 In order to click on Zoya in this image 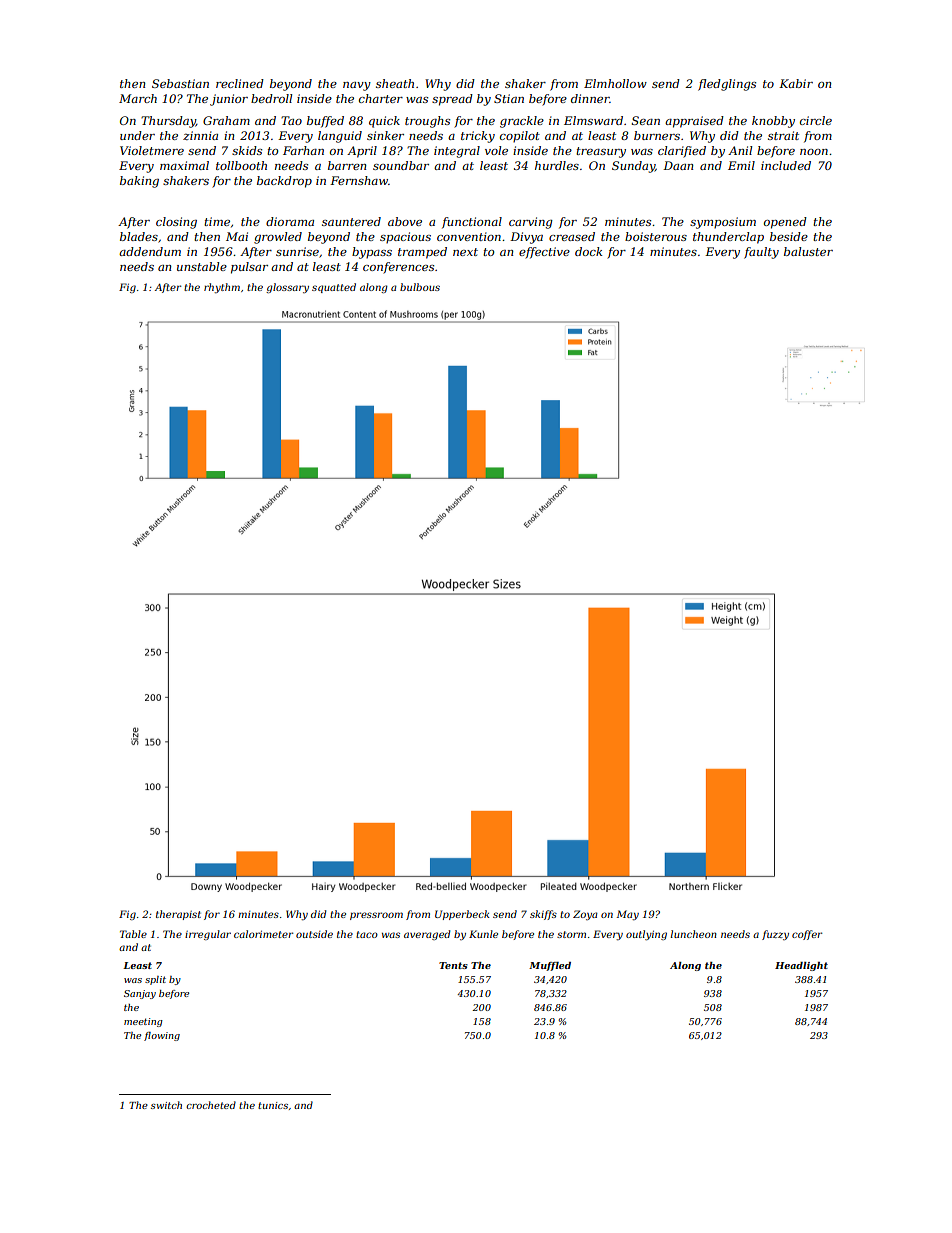, I will do `click(585, 915)`.
